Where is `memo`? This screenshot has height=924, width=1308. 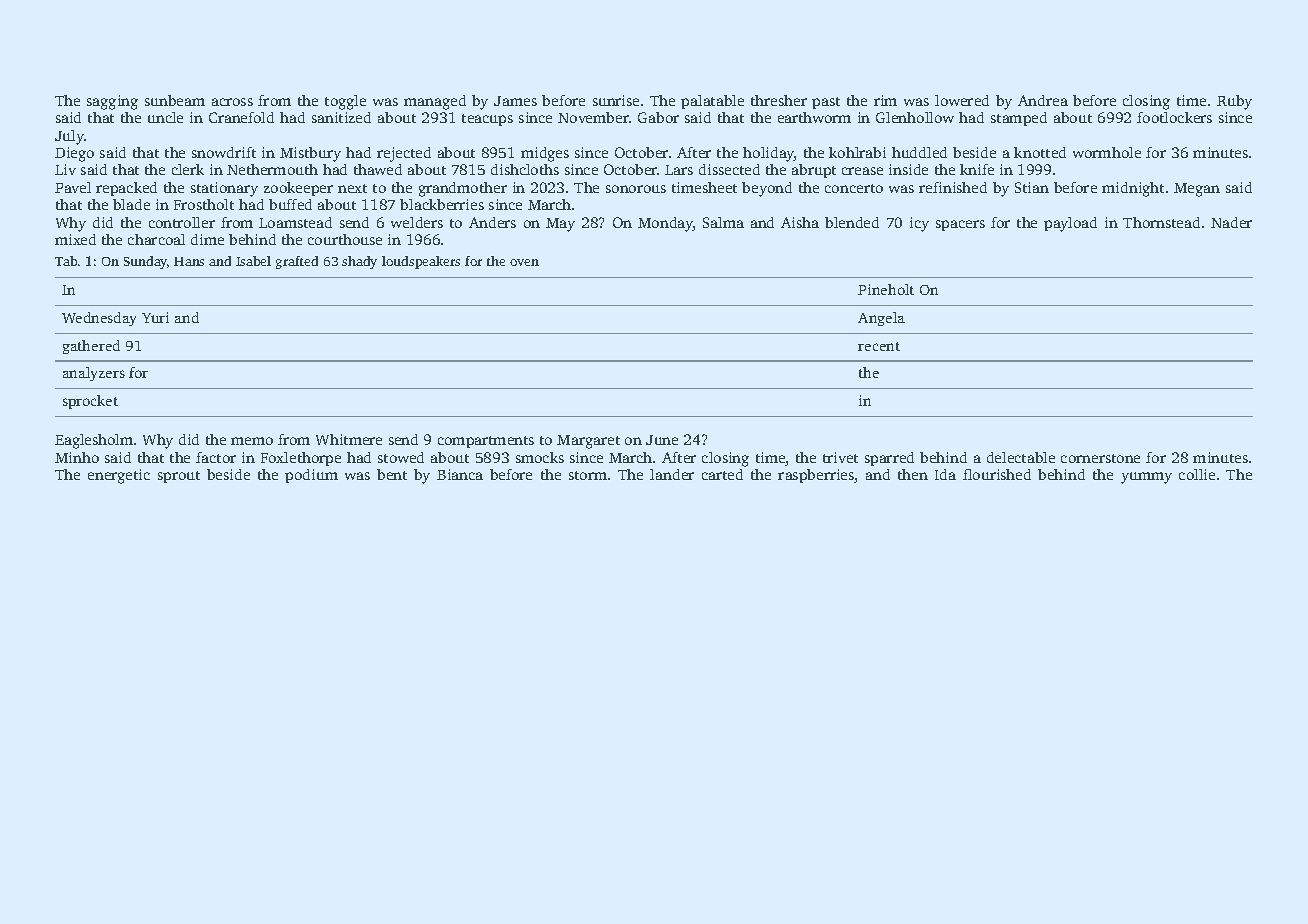
memo is located at coordinates (252, 441).
